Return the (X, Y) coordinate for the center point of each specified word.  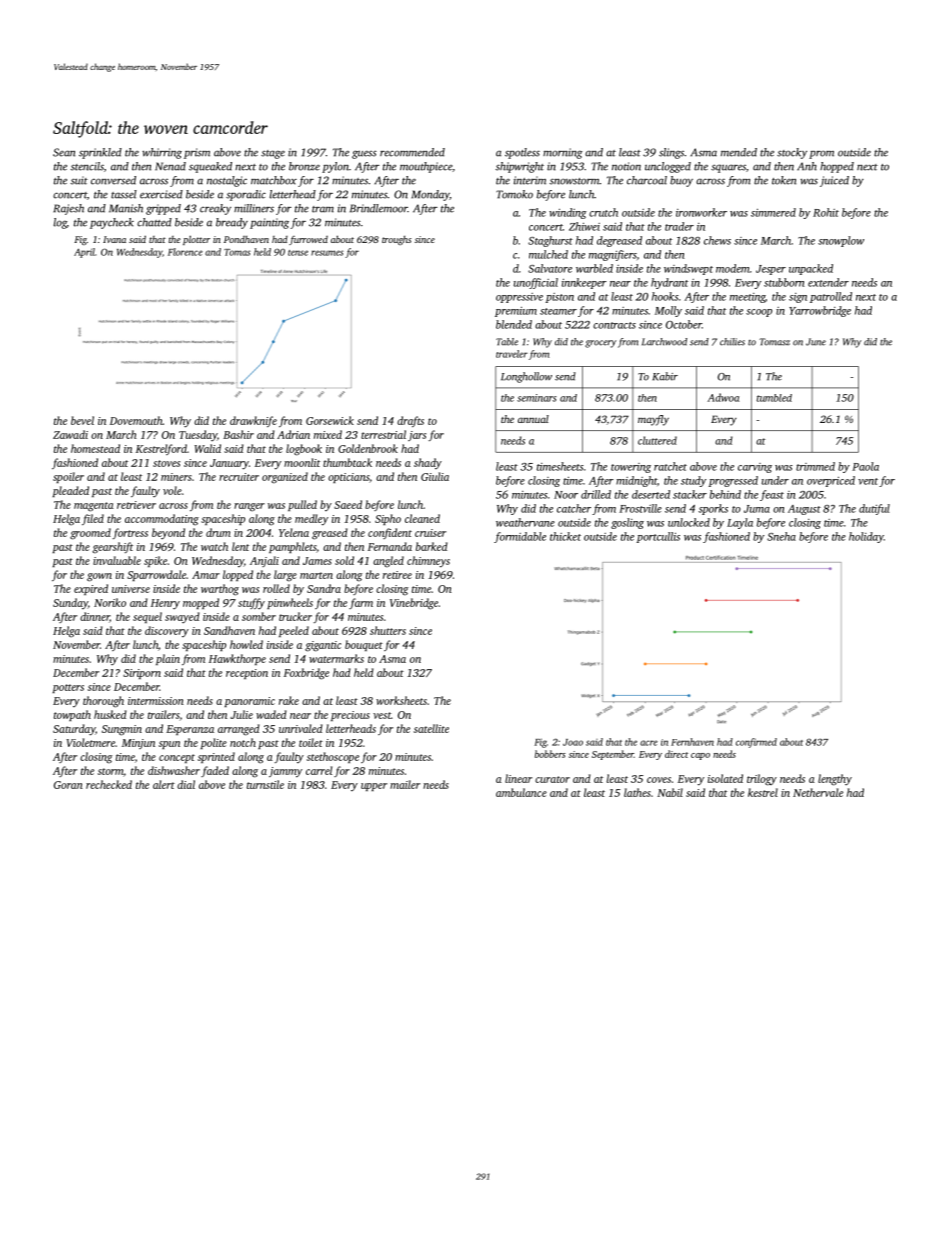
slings (671, 153)
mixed (328, 434)
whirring (162, 153)
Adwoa (723, 397)
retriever (136, 505)
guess (364, 154)
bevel (82, 420)
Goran (68, 785)
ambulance (521, 792)
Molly (668, 311)
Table (507, 342)
